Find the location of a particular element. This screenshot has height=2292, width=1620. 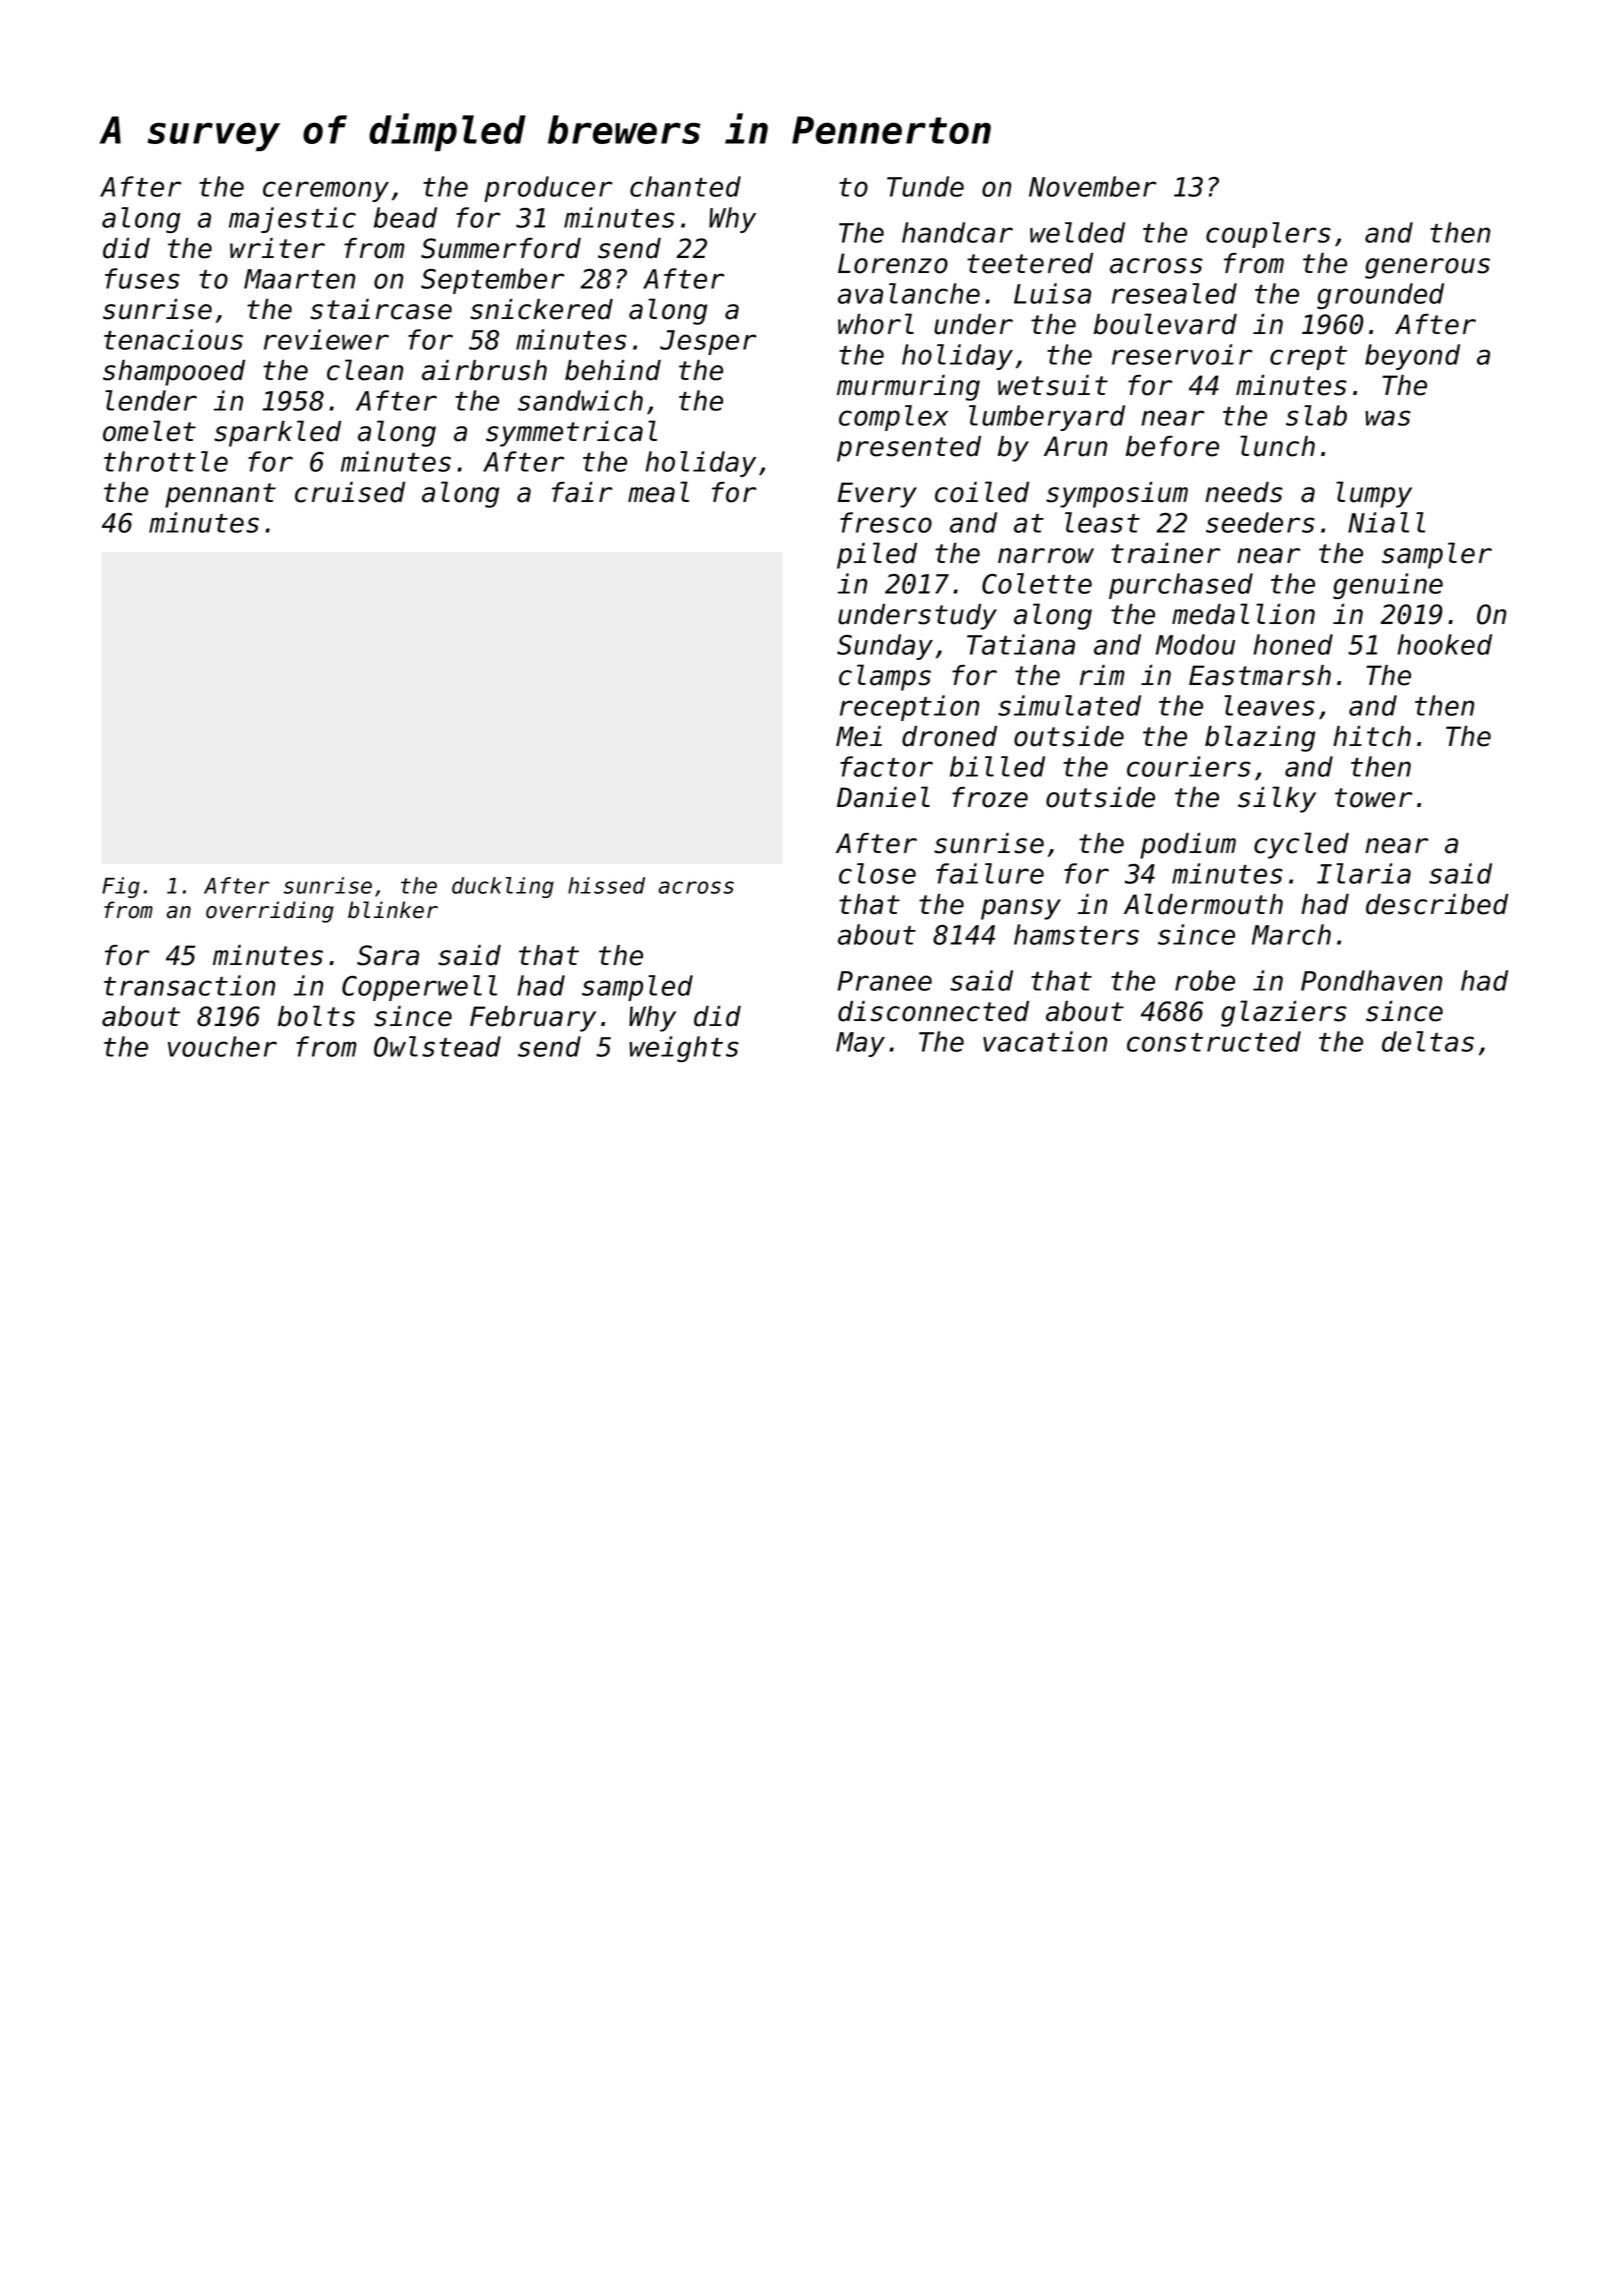

piled is located at coordinates (877, 555).
